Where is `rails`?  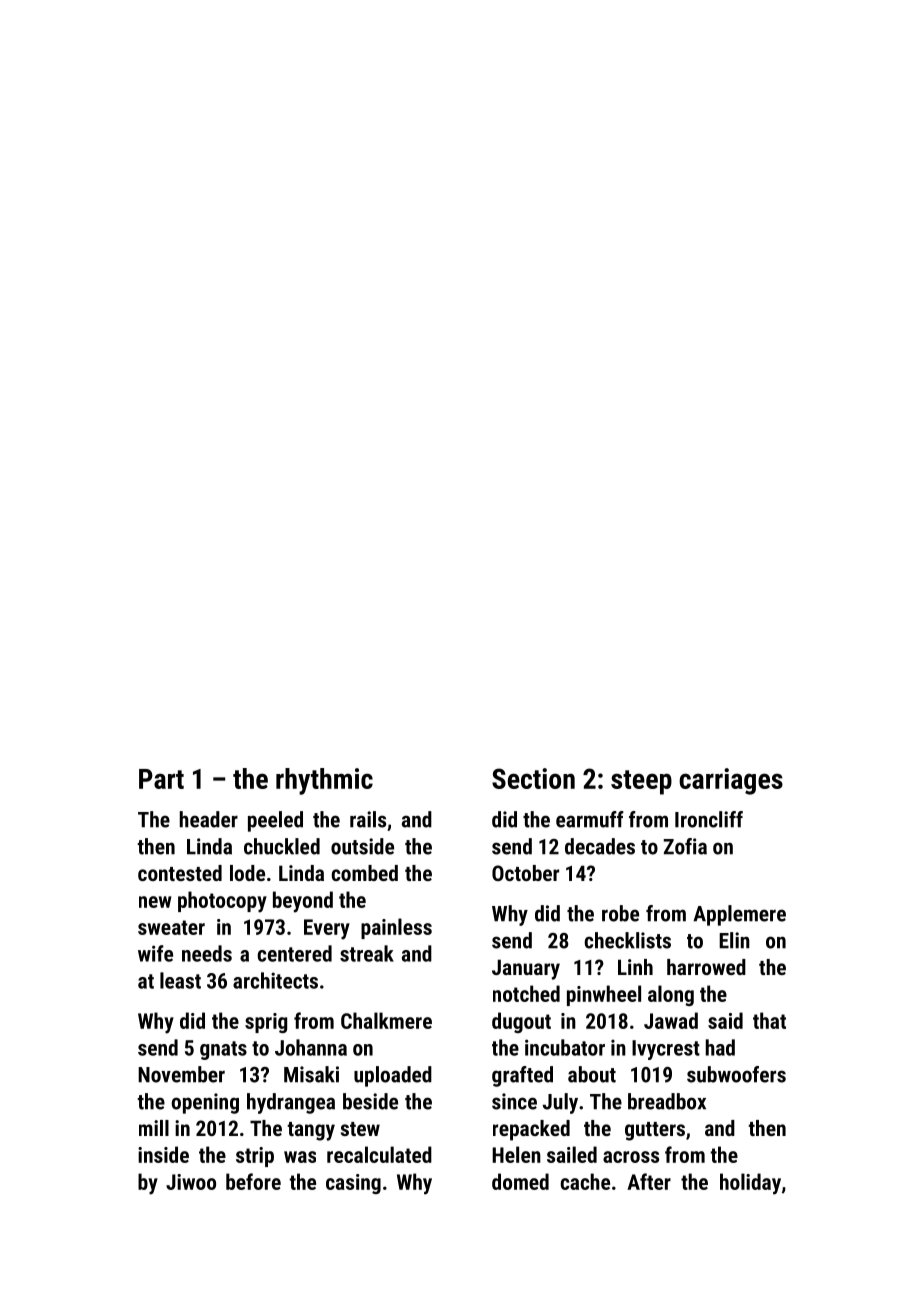 rails is located at coordinates (368, 819).
